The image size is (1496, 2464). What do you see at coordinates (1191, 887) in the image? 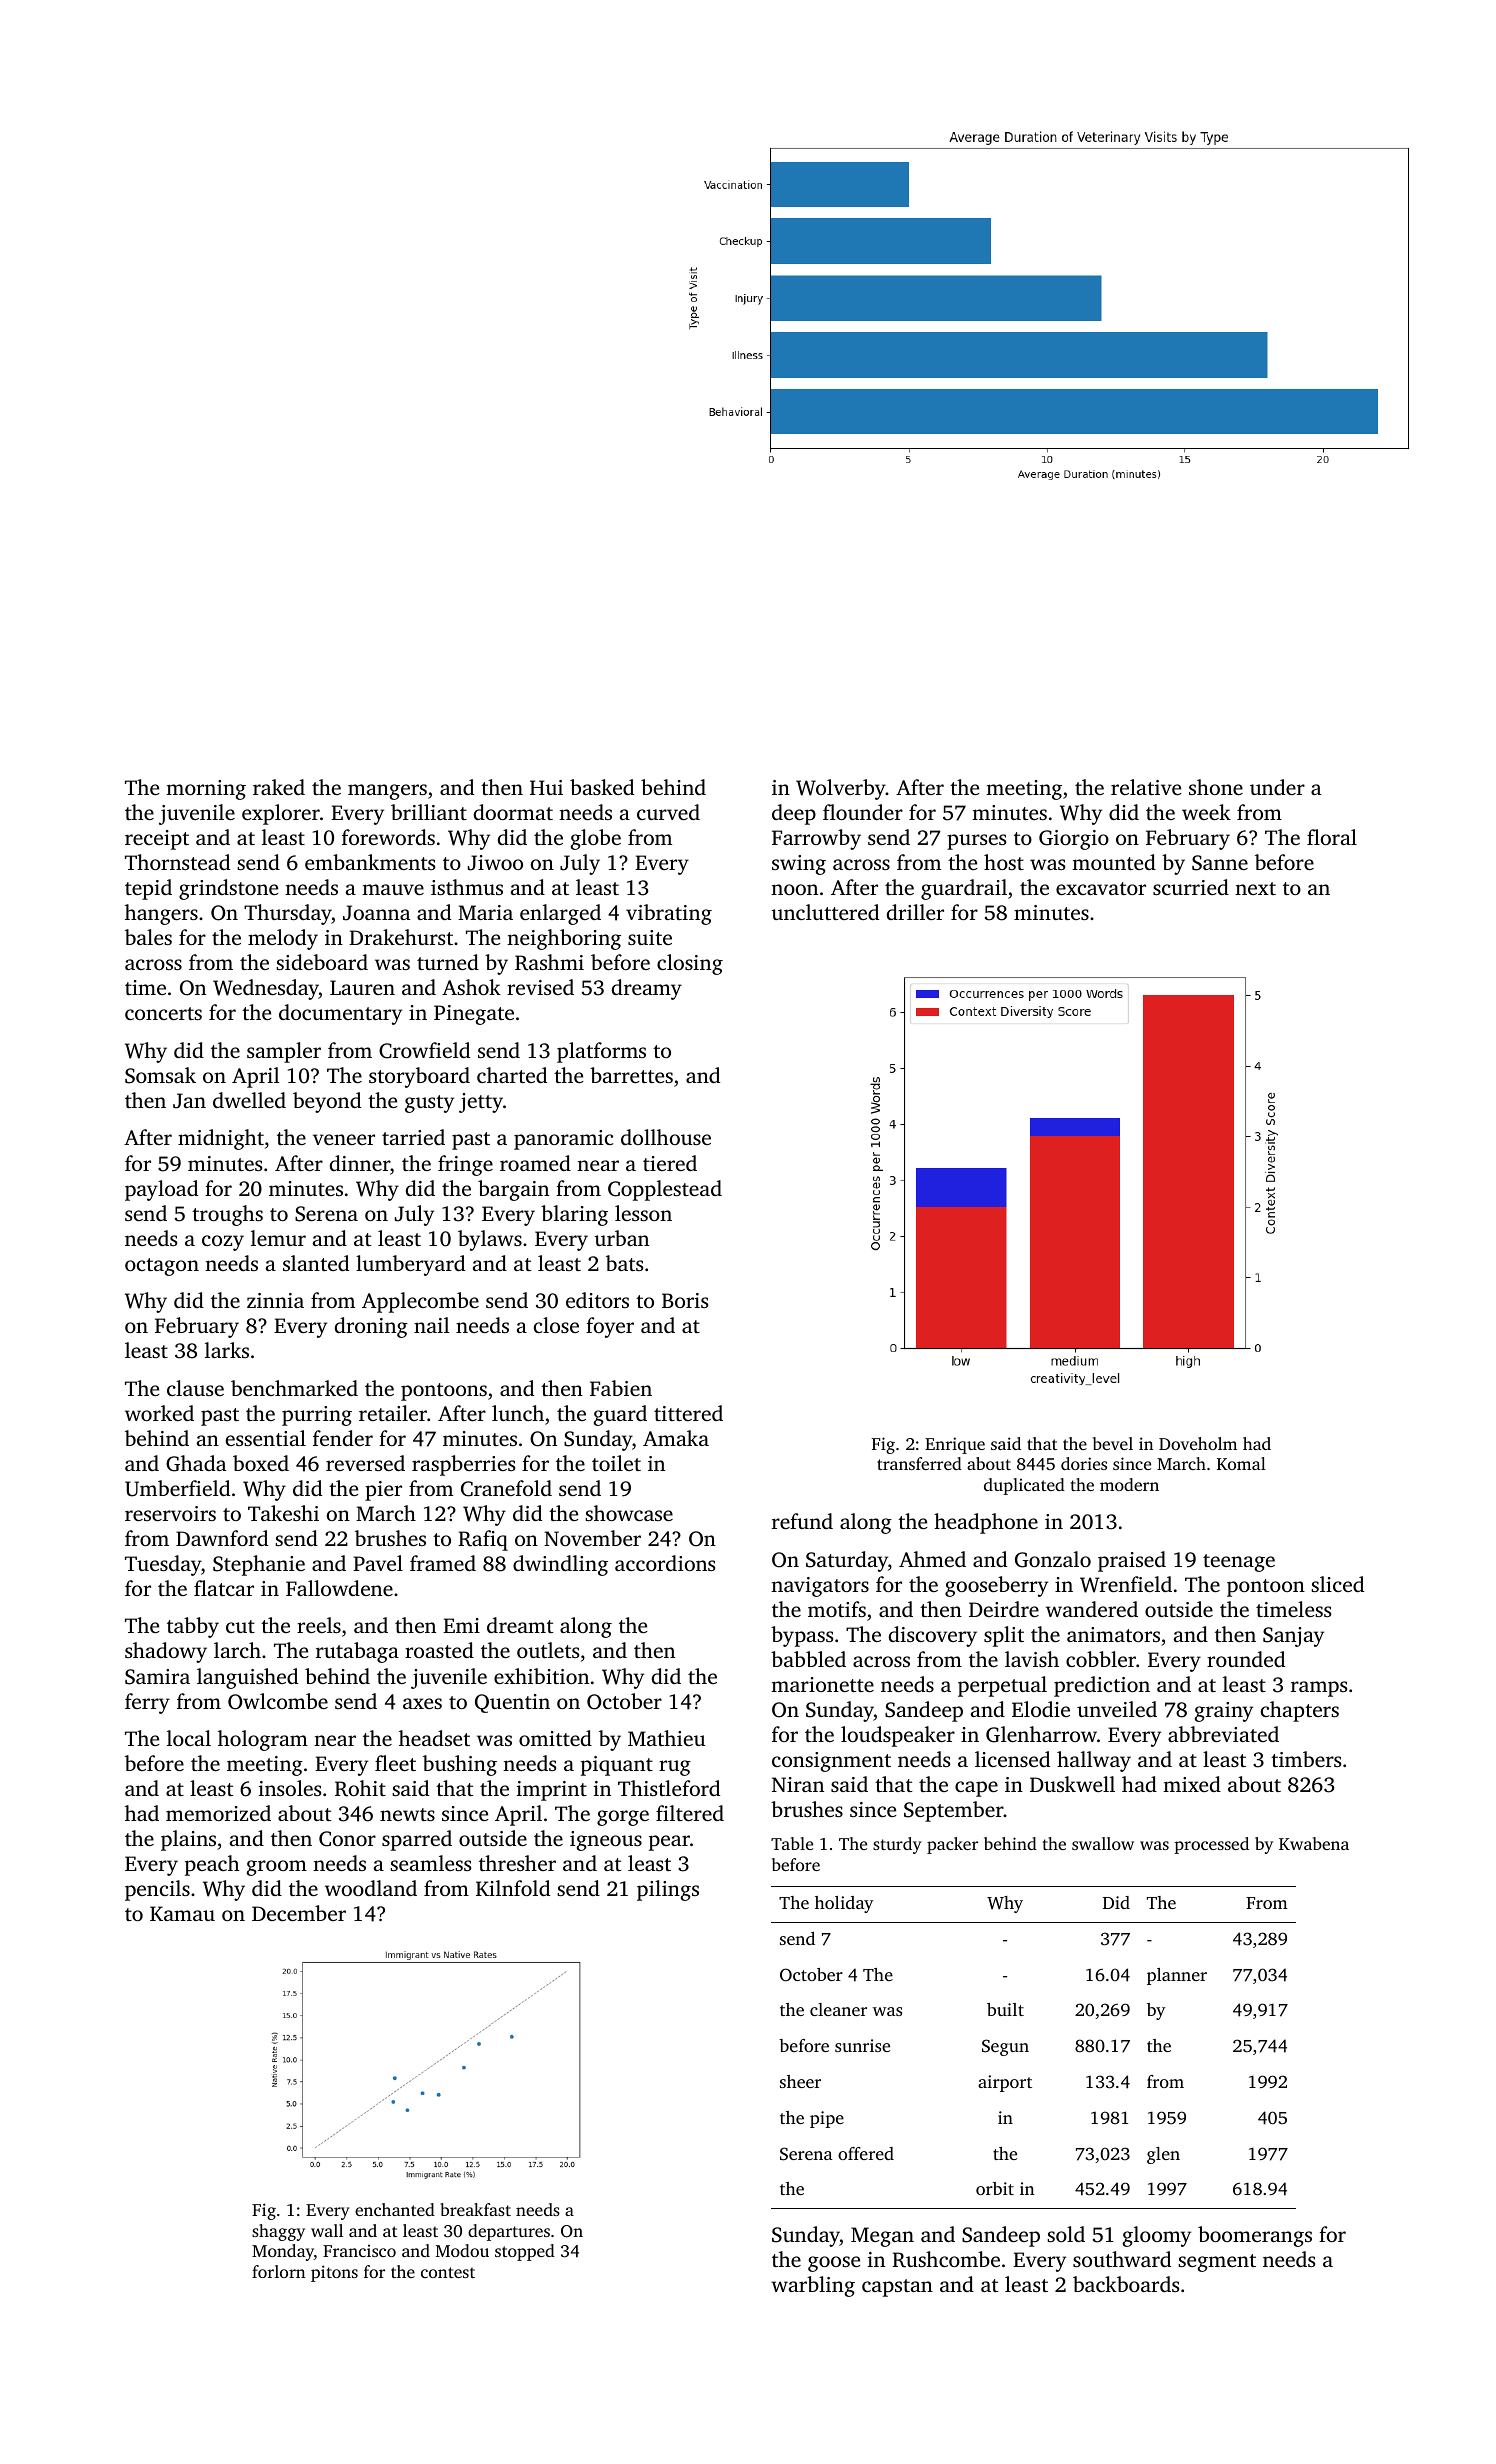
I see `scurried` at bounding box center [1191, 887].
